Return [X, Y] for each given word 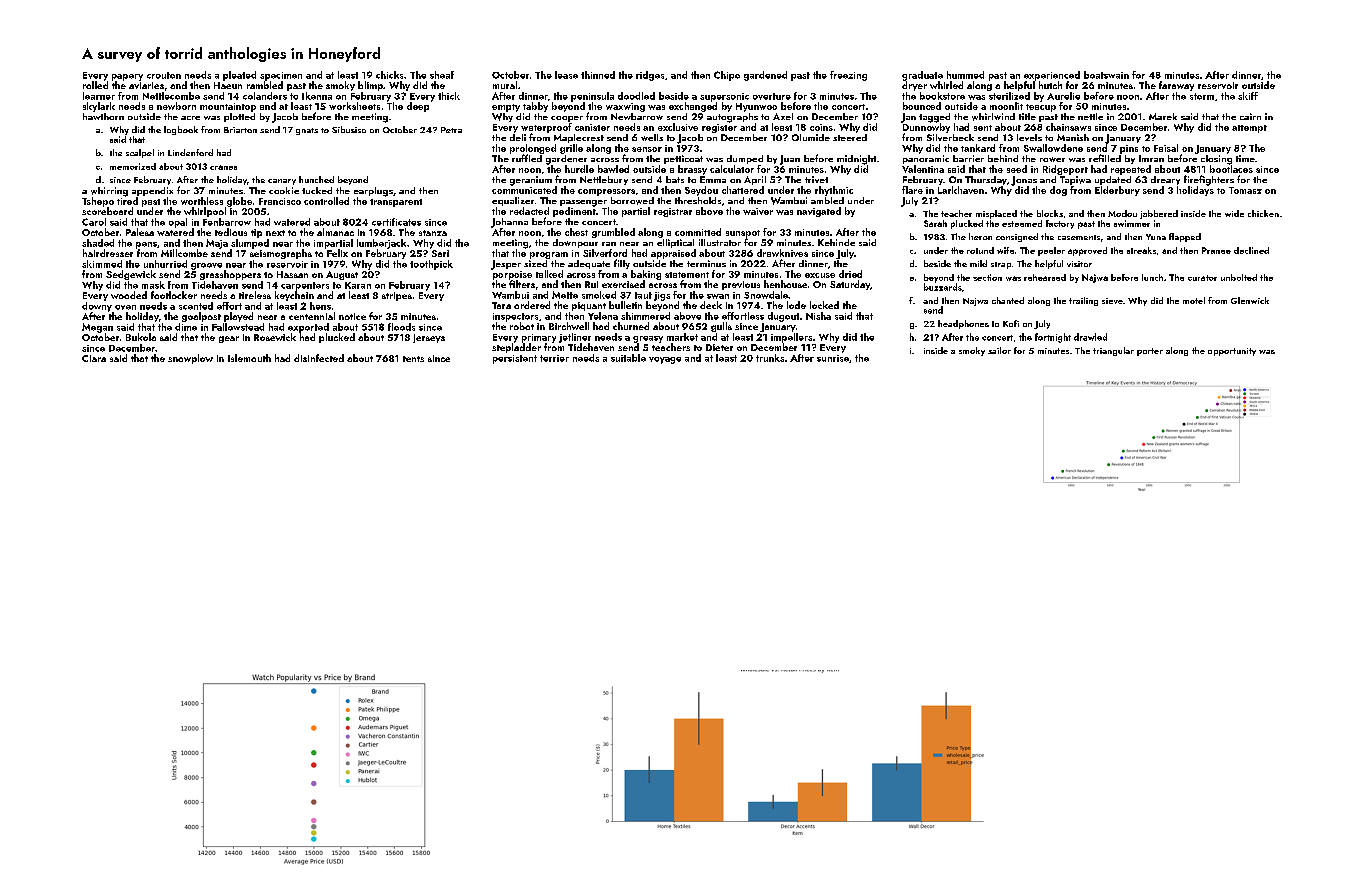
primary [539, 338]
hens [320, 306]
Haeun [228, 85]
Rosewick [275, 337]
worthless [202, 201]
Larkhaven [961, 190]
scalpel [140, 153]
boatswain [1106, 75]
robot [522, 326]
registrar [673, 212]
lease [566, 75]
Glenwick [1250, 300]
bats [675, 179]
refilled [1105, 158]
